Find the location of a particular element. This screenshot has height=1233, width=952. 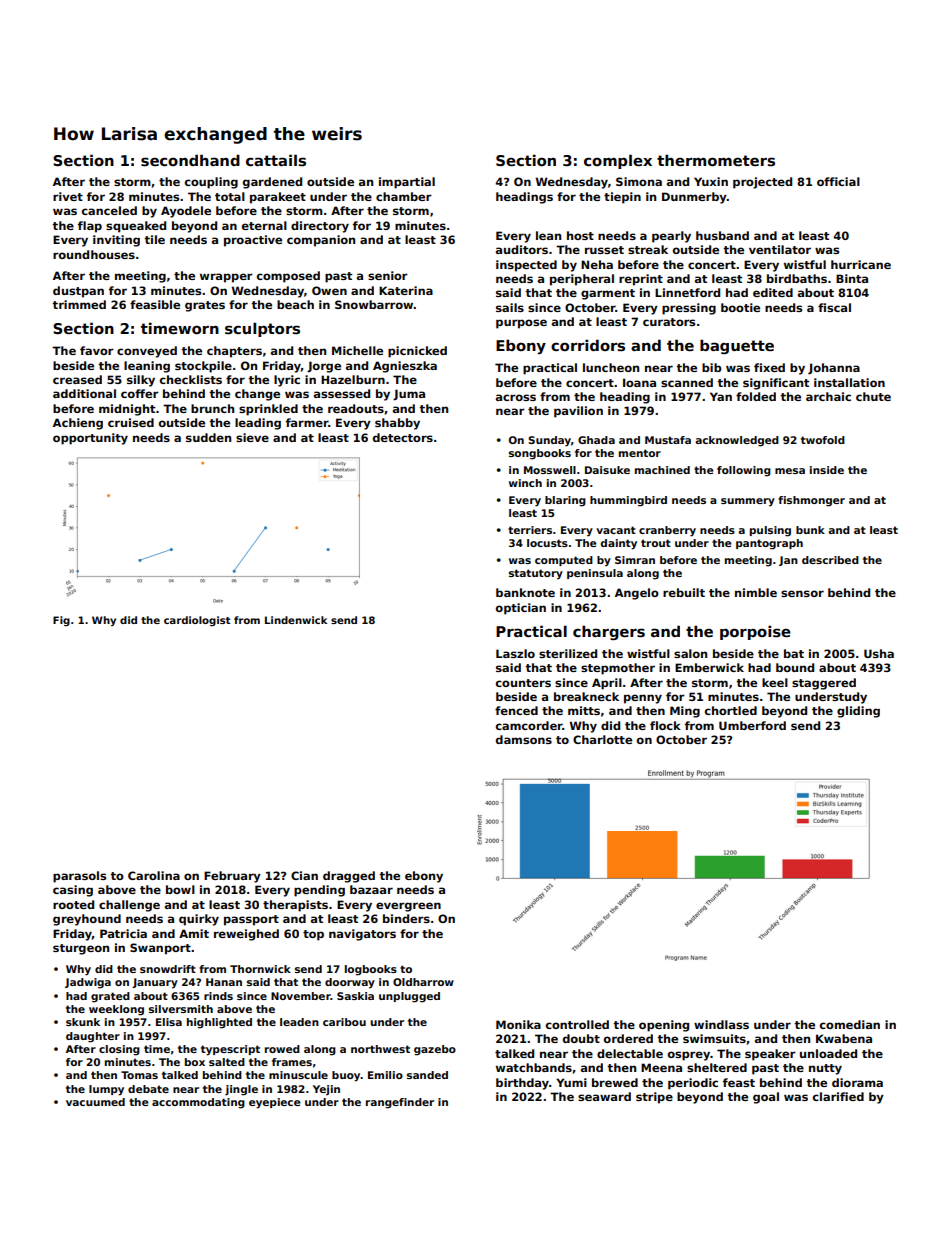

roundhouses is located at coordinates (94, 254).
